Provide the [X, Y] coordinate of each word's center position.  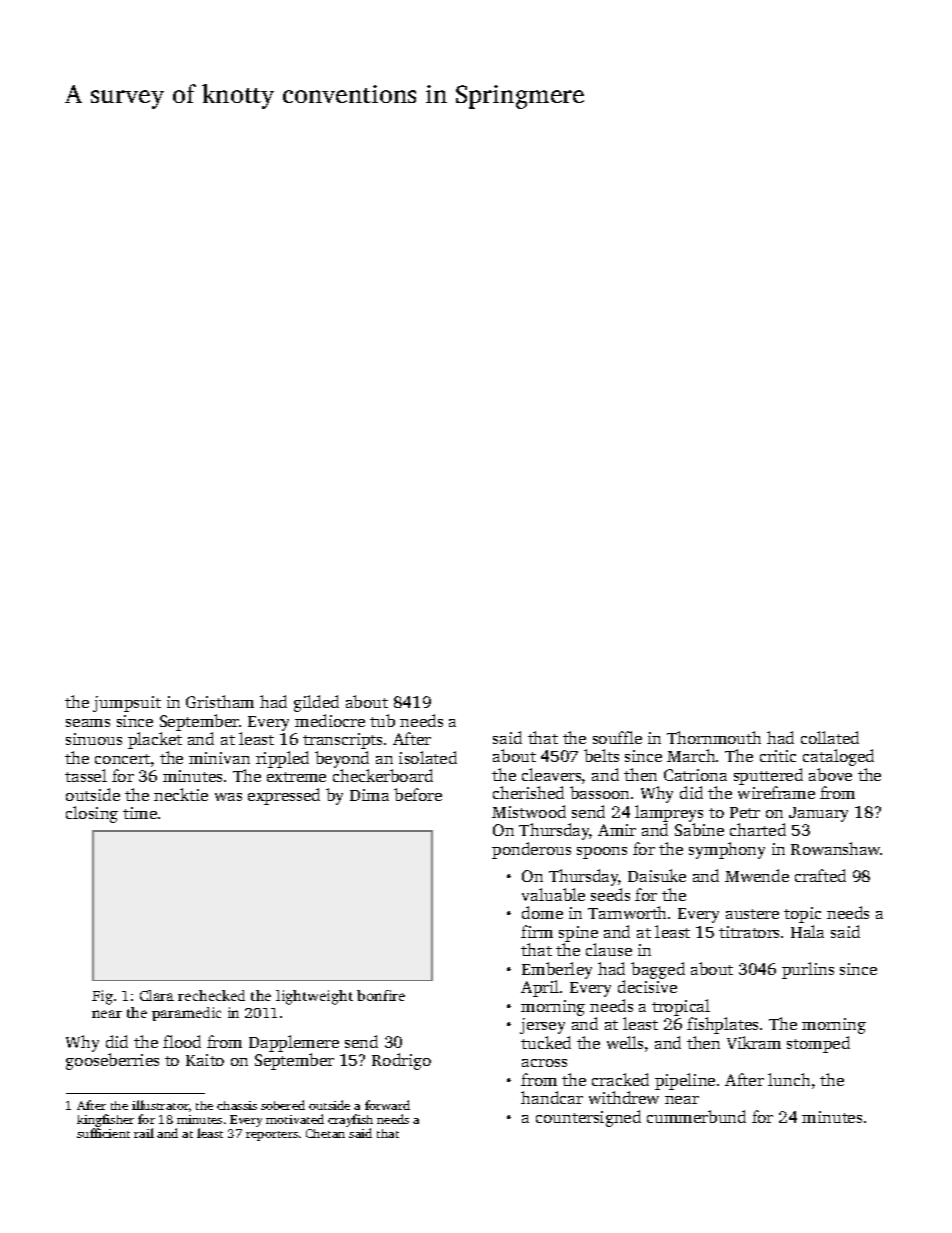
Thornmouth [714, 737]
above [830, 774]
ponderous [531, 850]
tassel [86, 775]
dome [542, 912]
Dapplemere [294, 1043]
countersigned [588, 1118]
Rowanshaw [836, 848]
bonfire [381, 995]
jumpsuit [127, 704]
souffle [617, 737]
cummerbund [696, 1116]
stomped [818, 1044]
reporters [272, 1136]
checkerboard [383, 775]
